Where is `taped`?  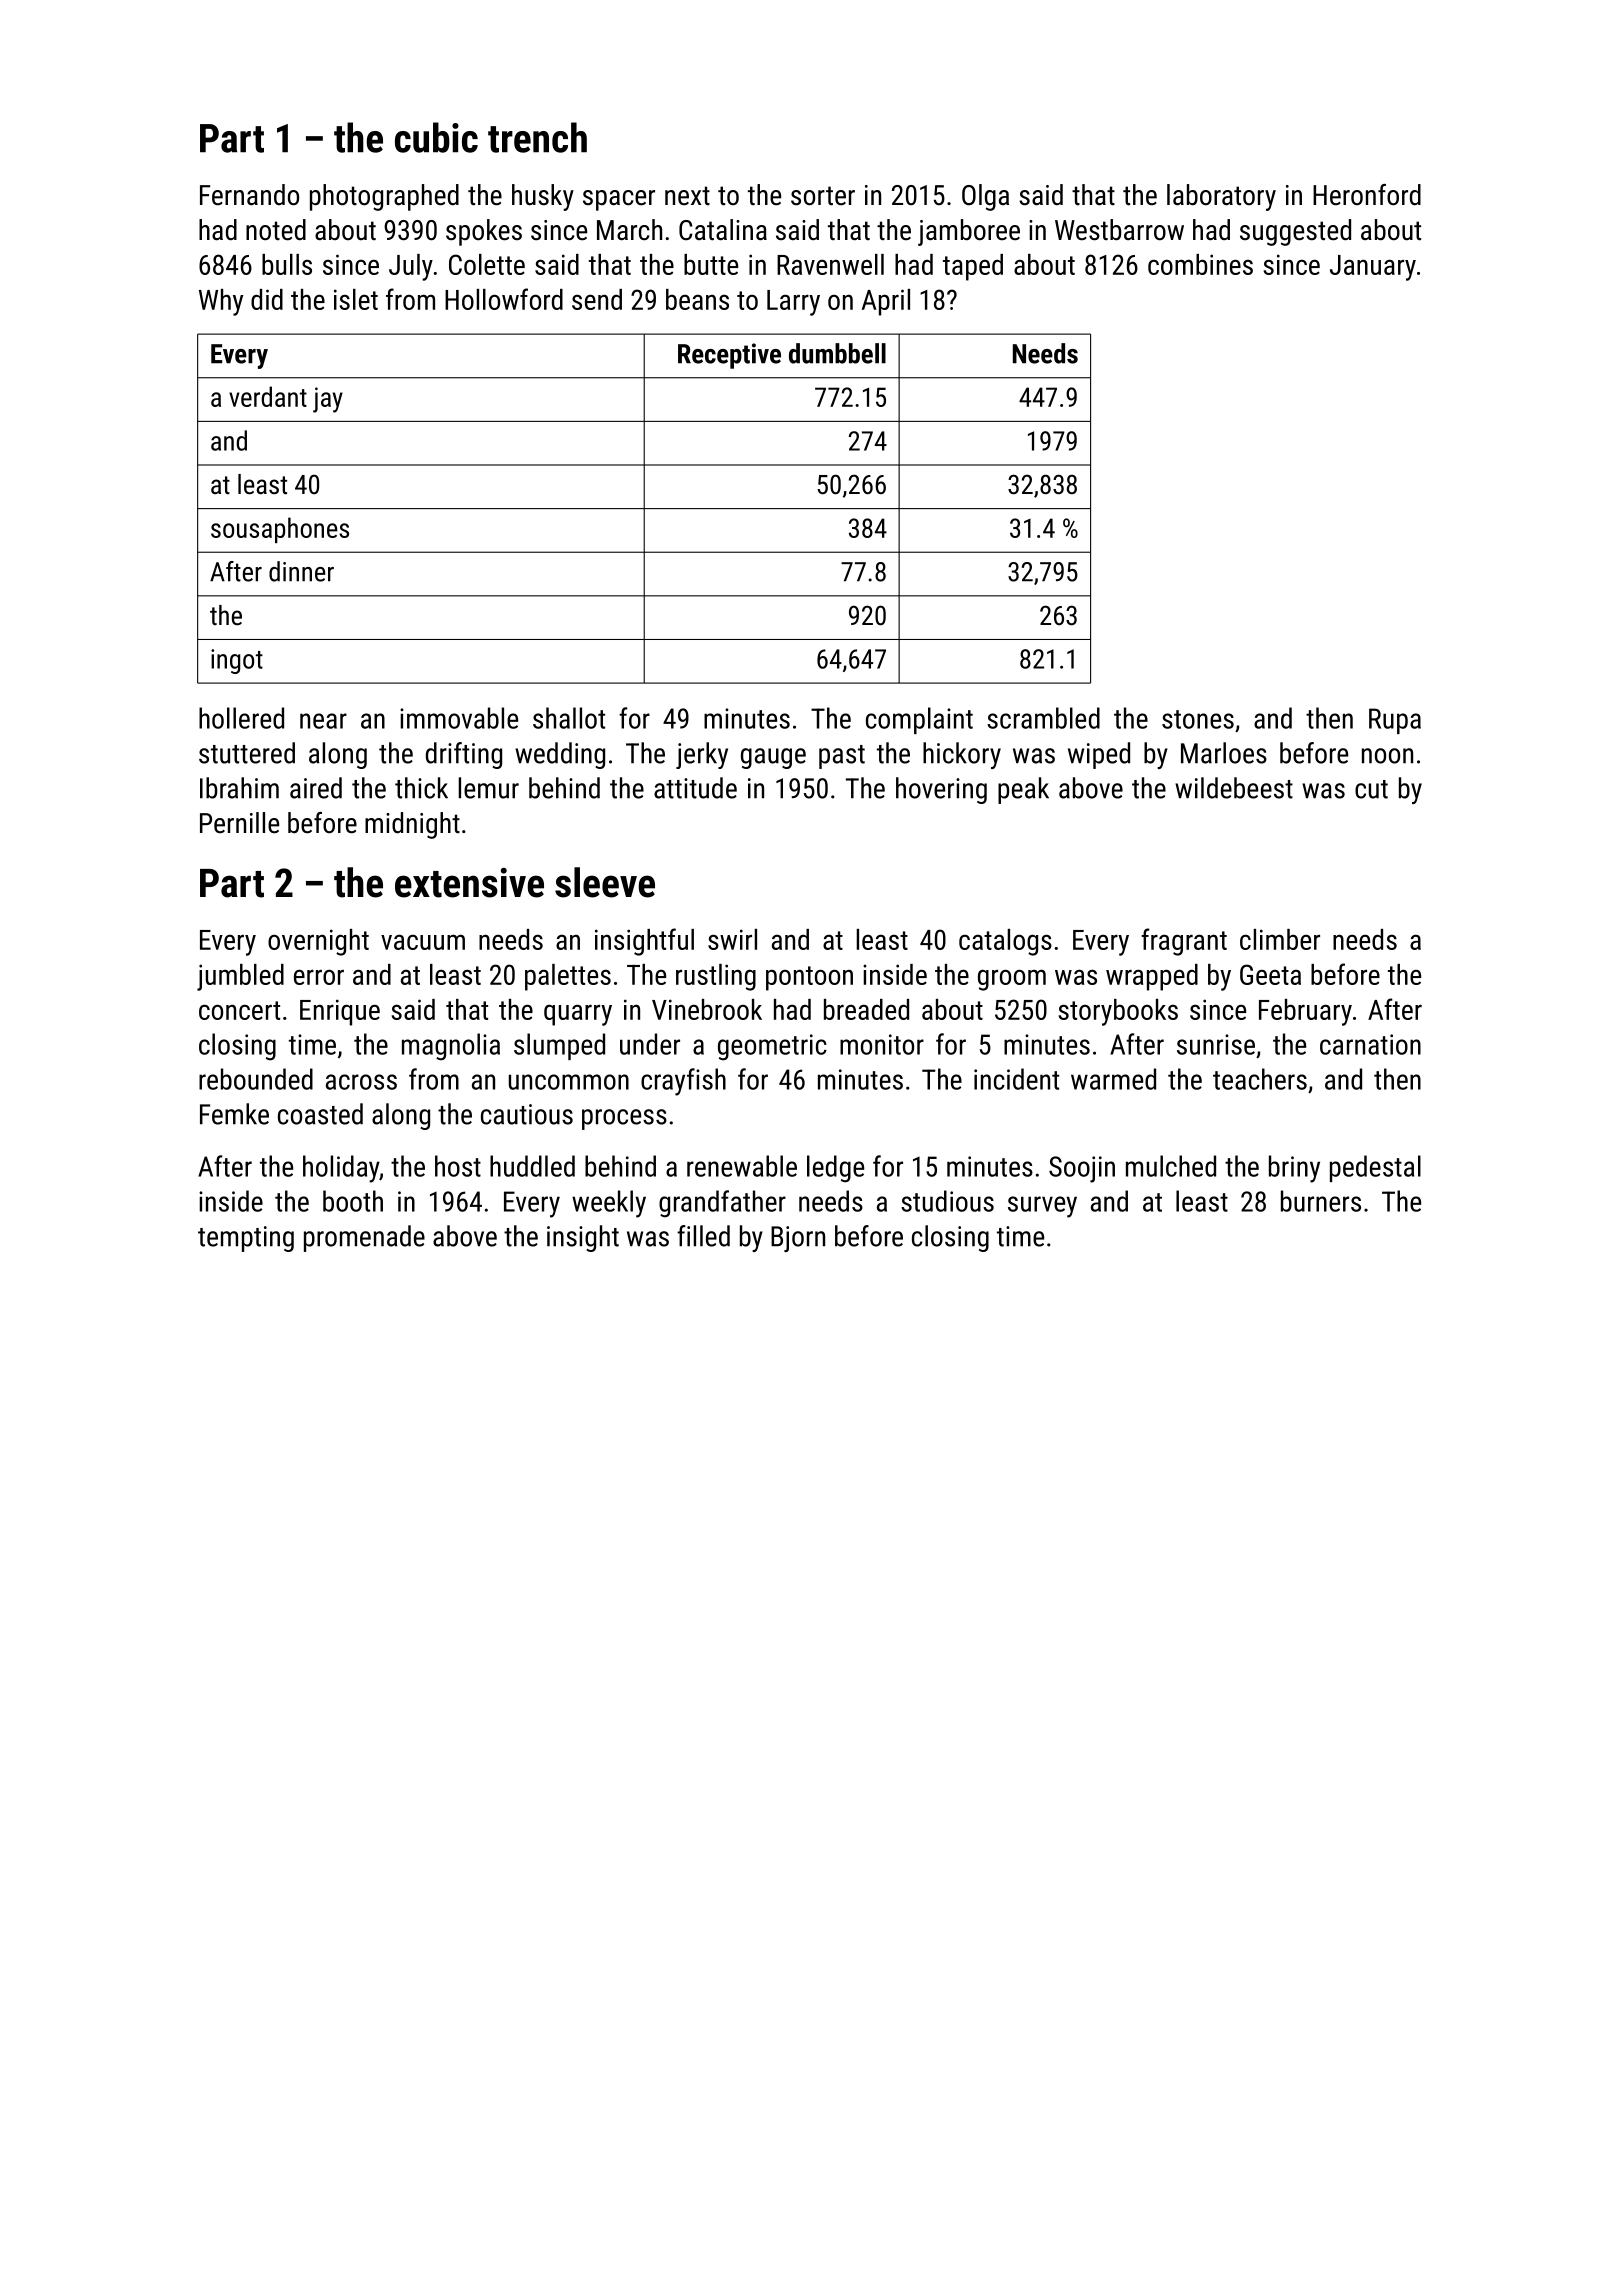
taped is located at coordinates (973, 267).
